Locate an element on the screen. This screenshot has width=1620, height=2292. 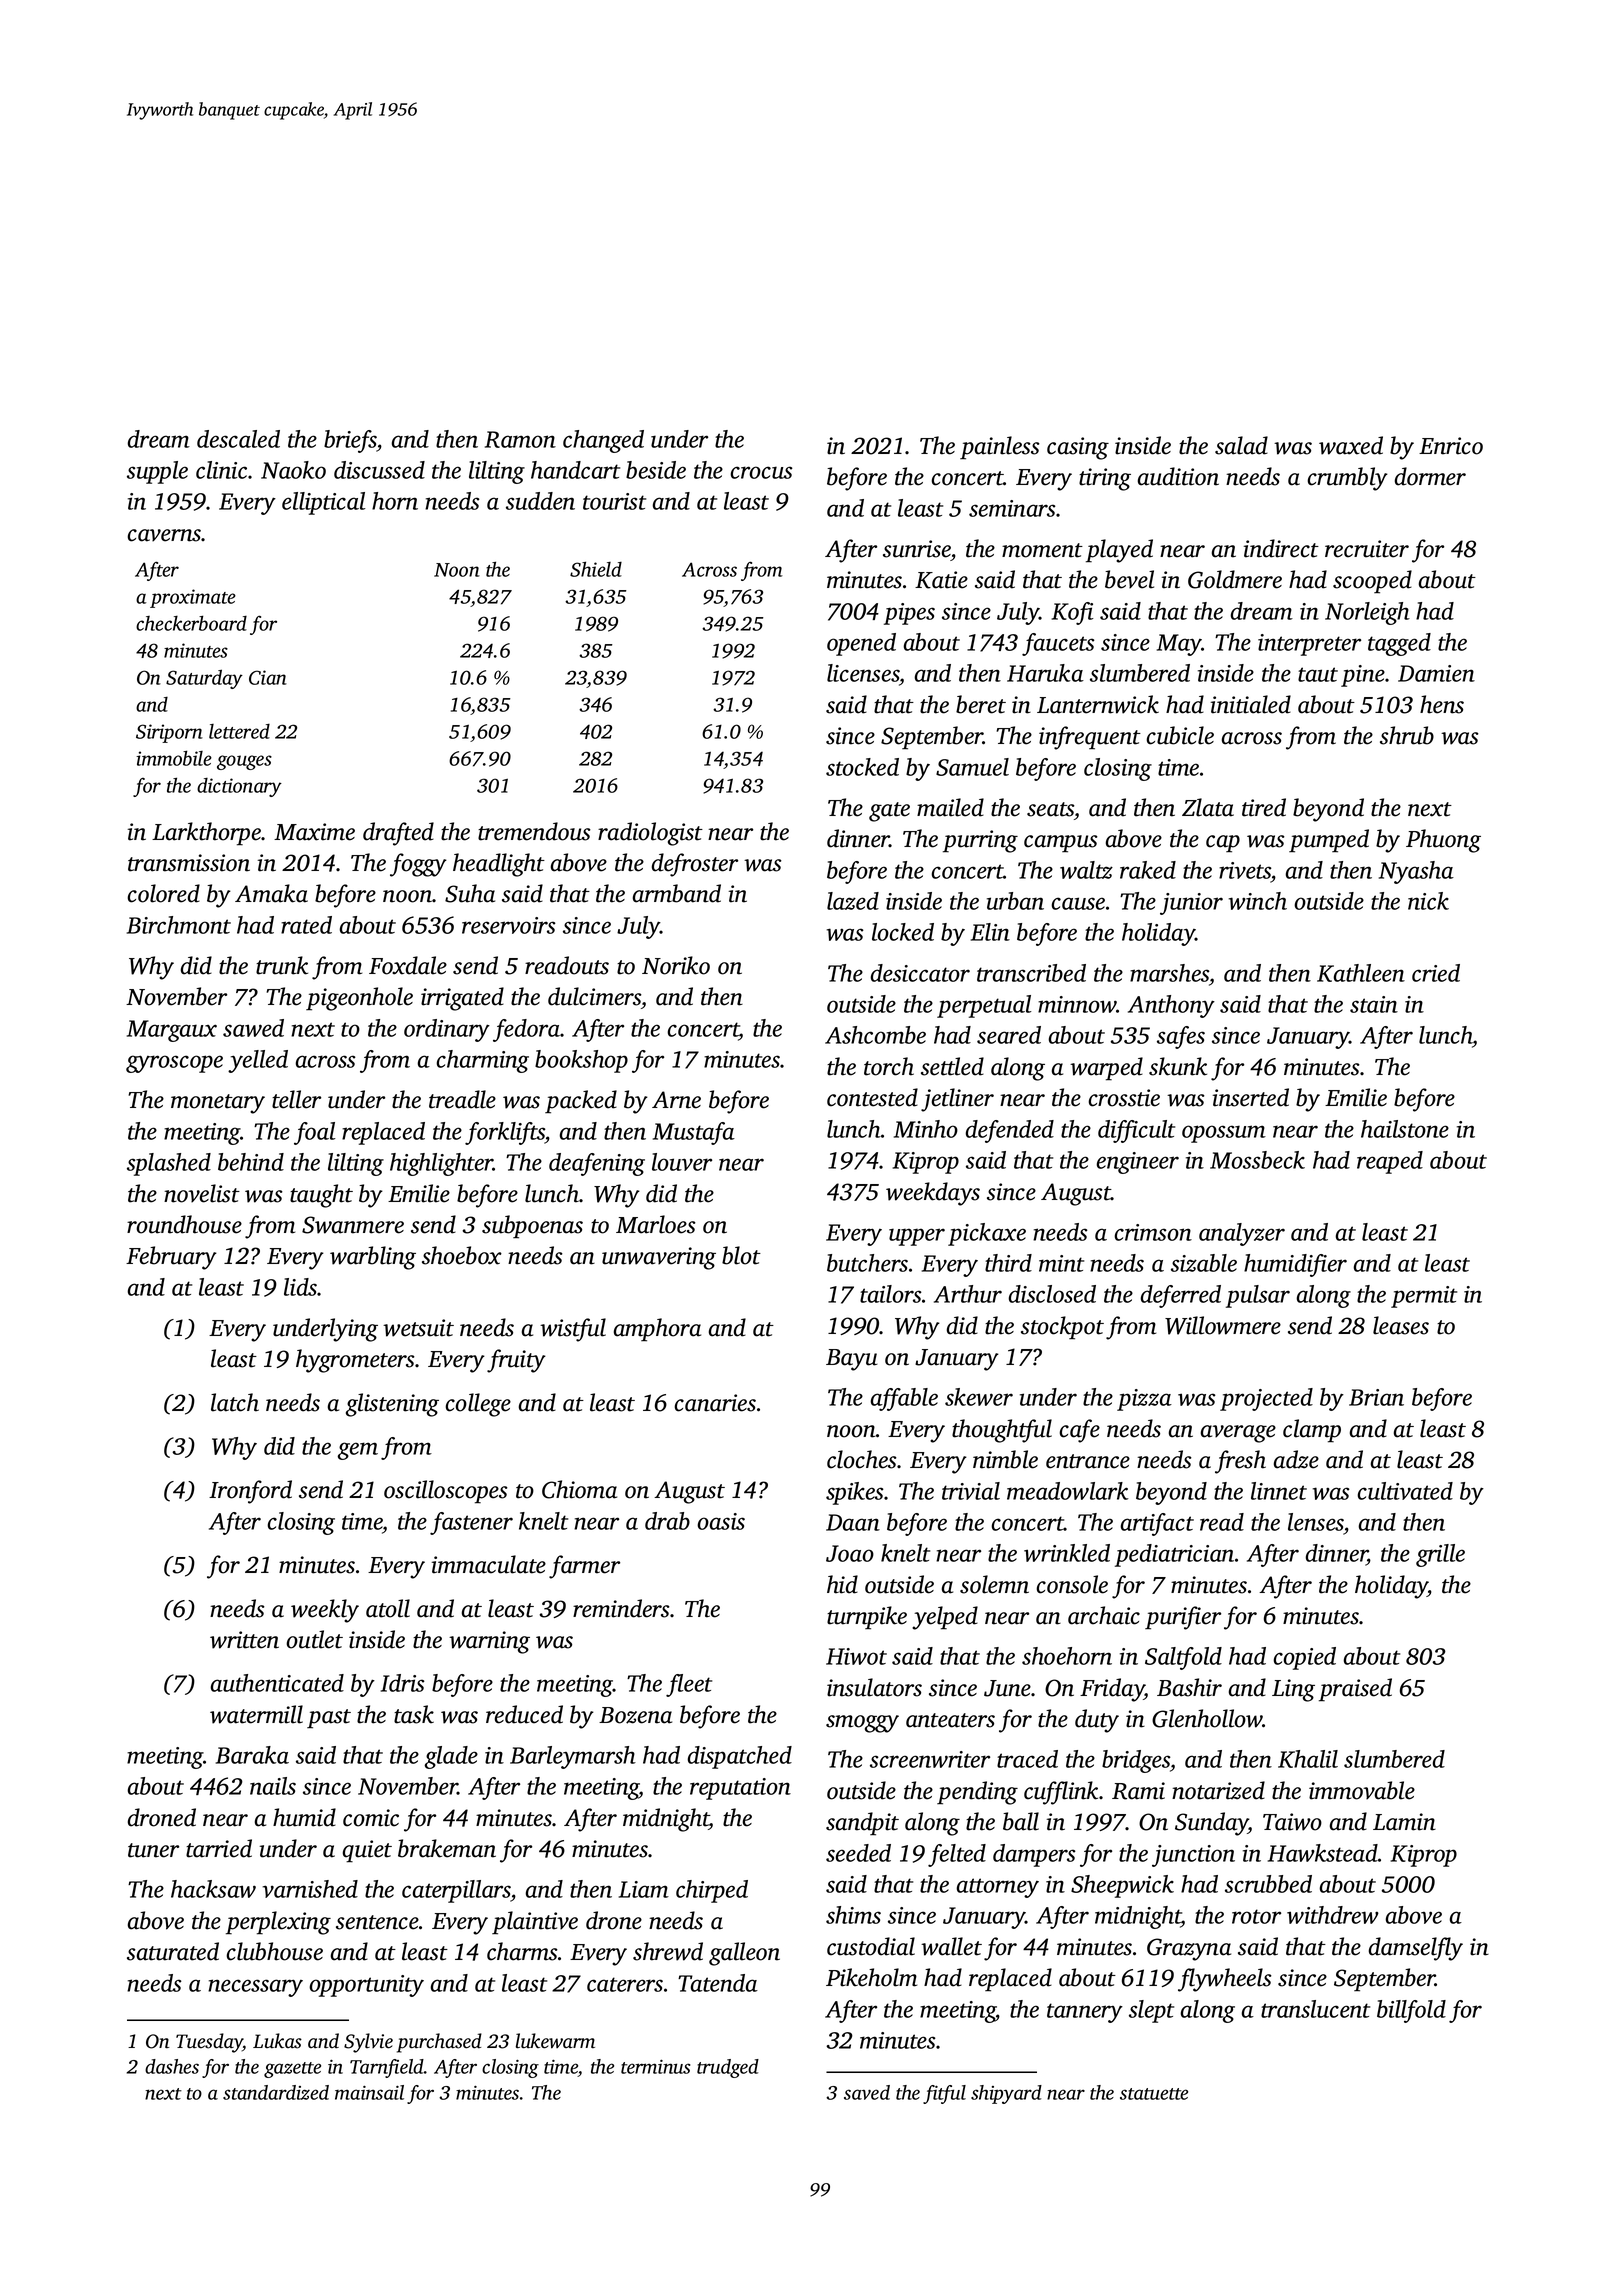
skewer is located at coordinates (979, 1397).
